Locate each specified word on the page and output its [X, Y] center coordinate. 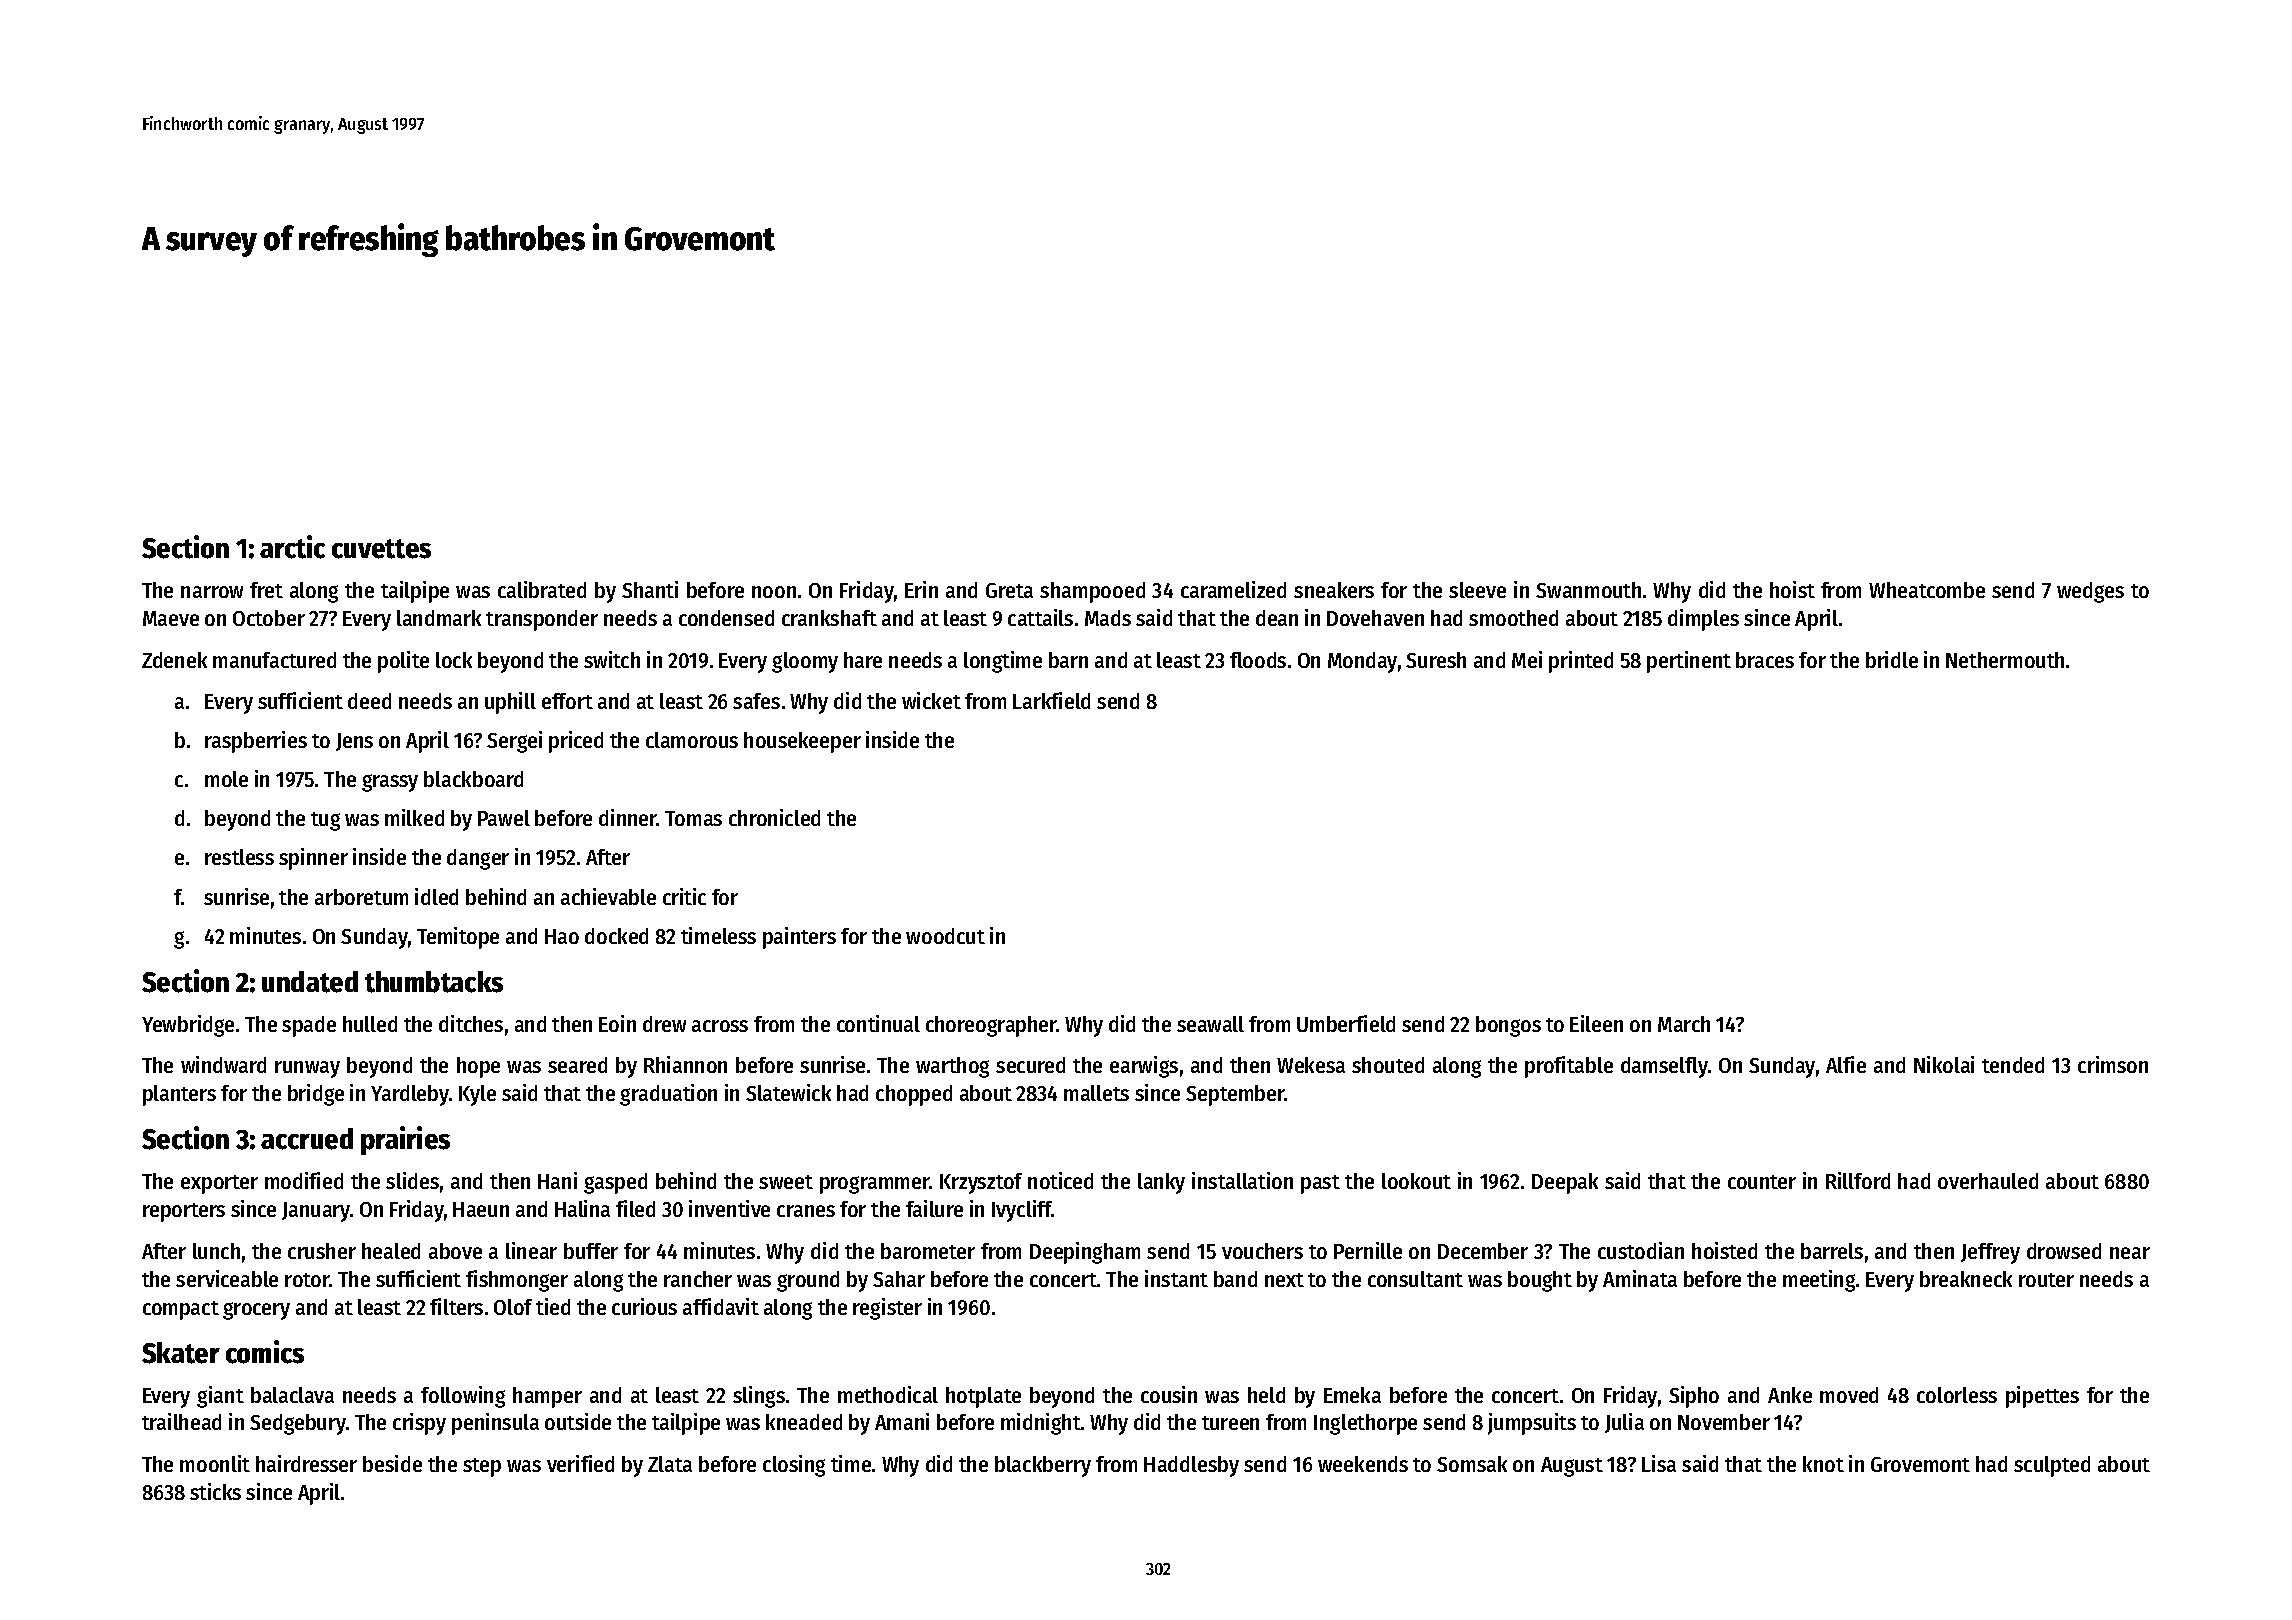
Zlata [670, 1464]
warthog [952, 1067]
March [1684, 1024]
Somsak [1472, 1464]
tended [2013, 1065]
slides [412, 1180]
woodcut [945, 936]
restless [239, 857]
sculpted [2052, 1466]
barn [1068, 660]
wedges [2090, 592]
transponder [542, 620]
